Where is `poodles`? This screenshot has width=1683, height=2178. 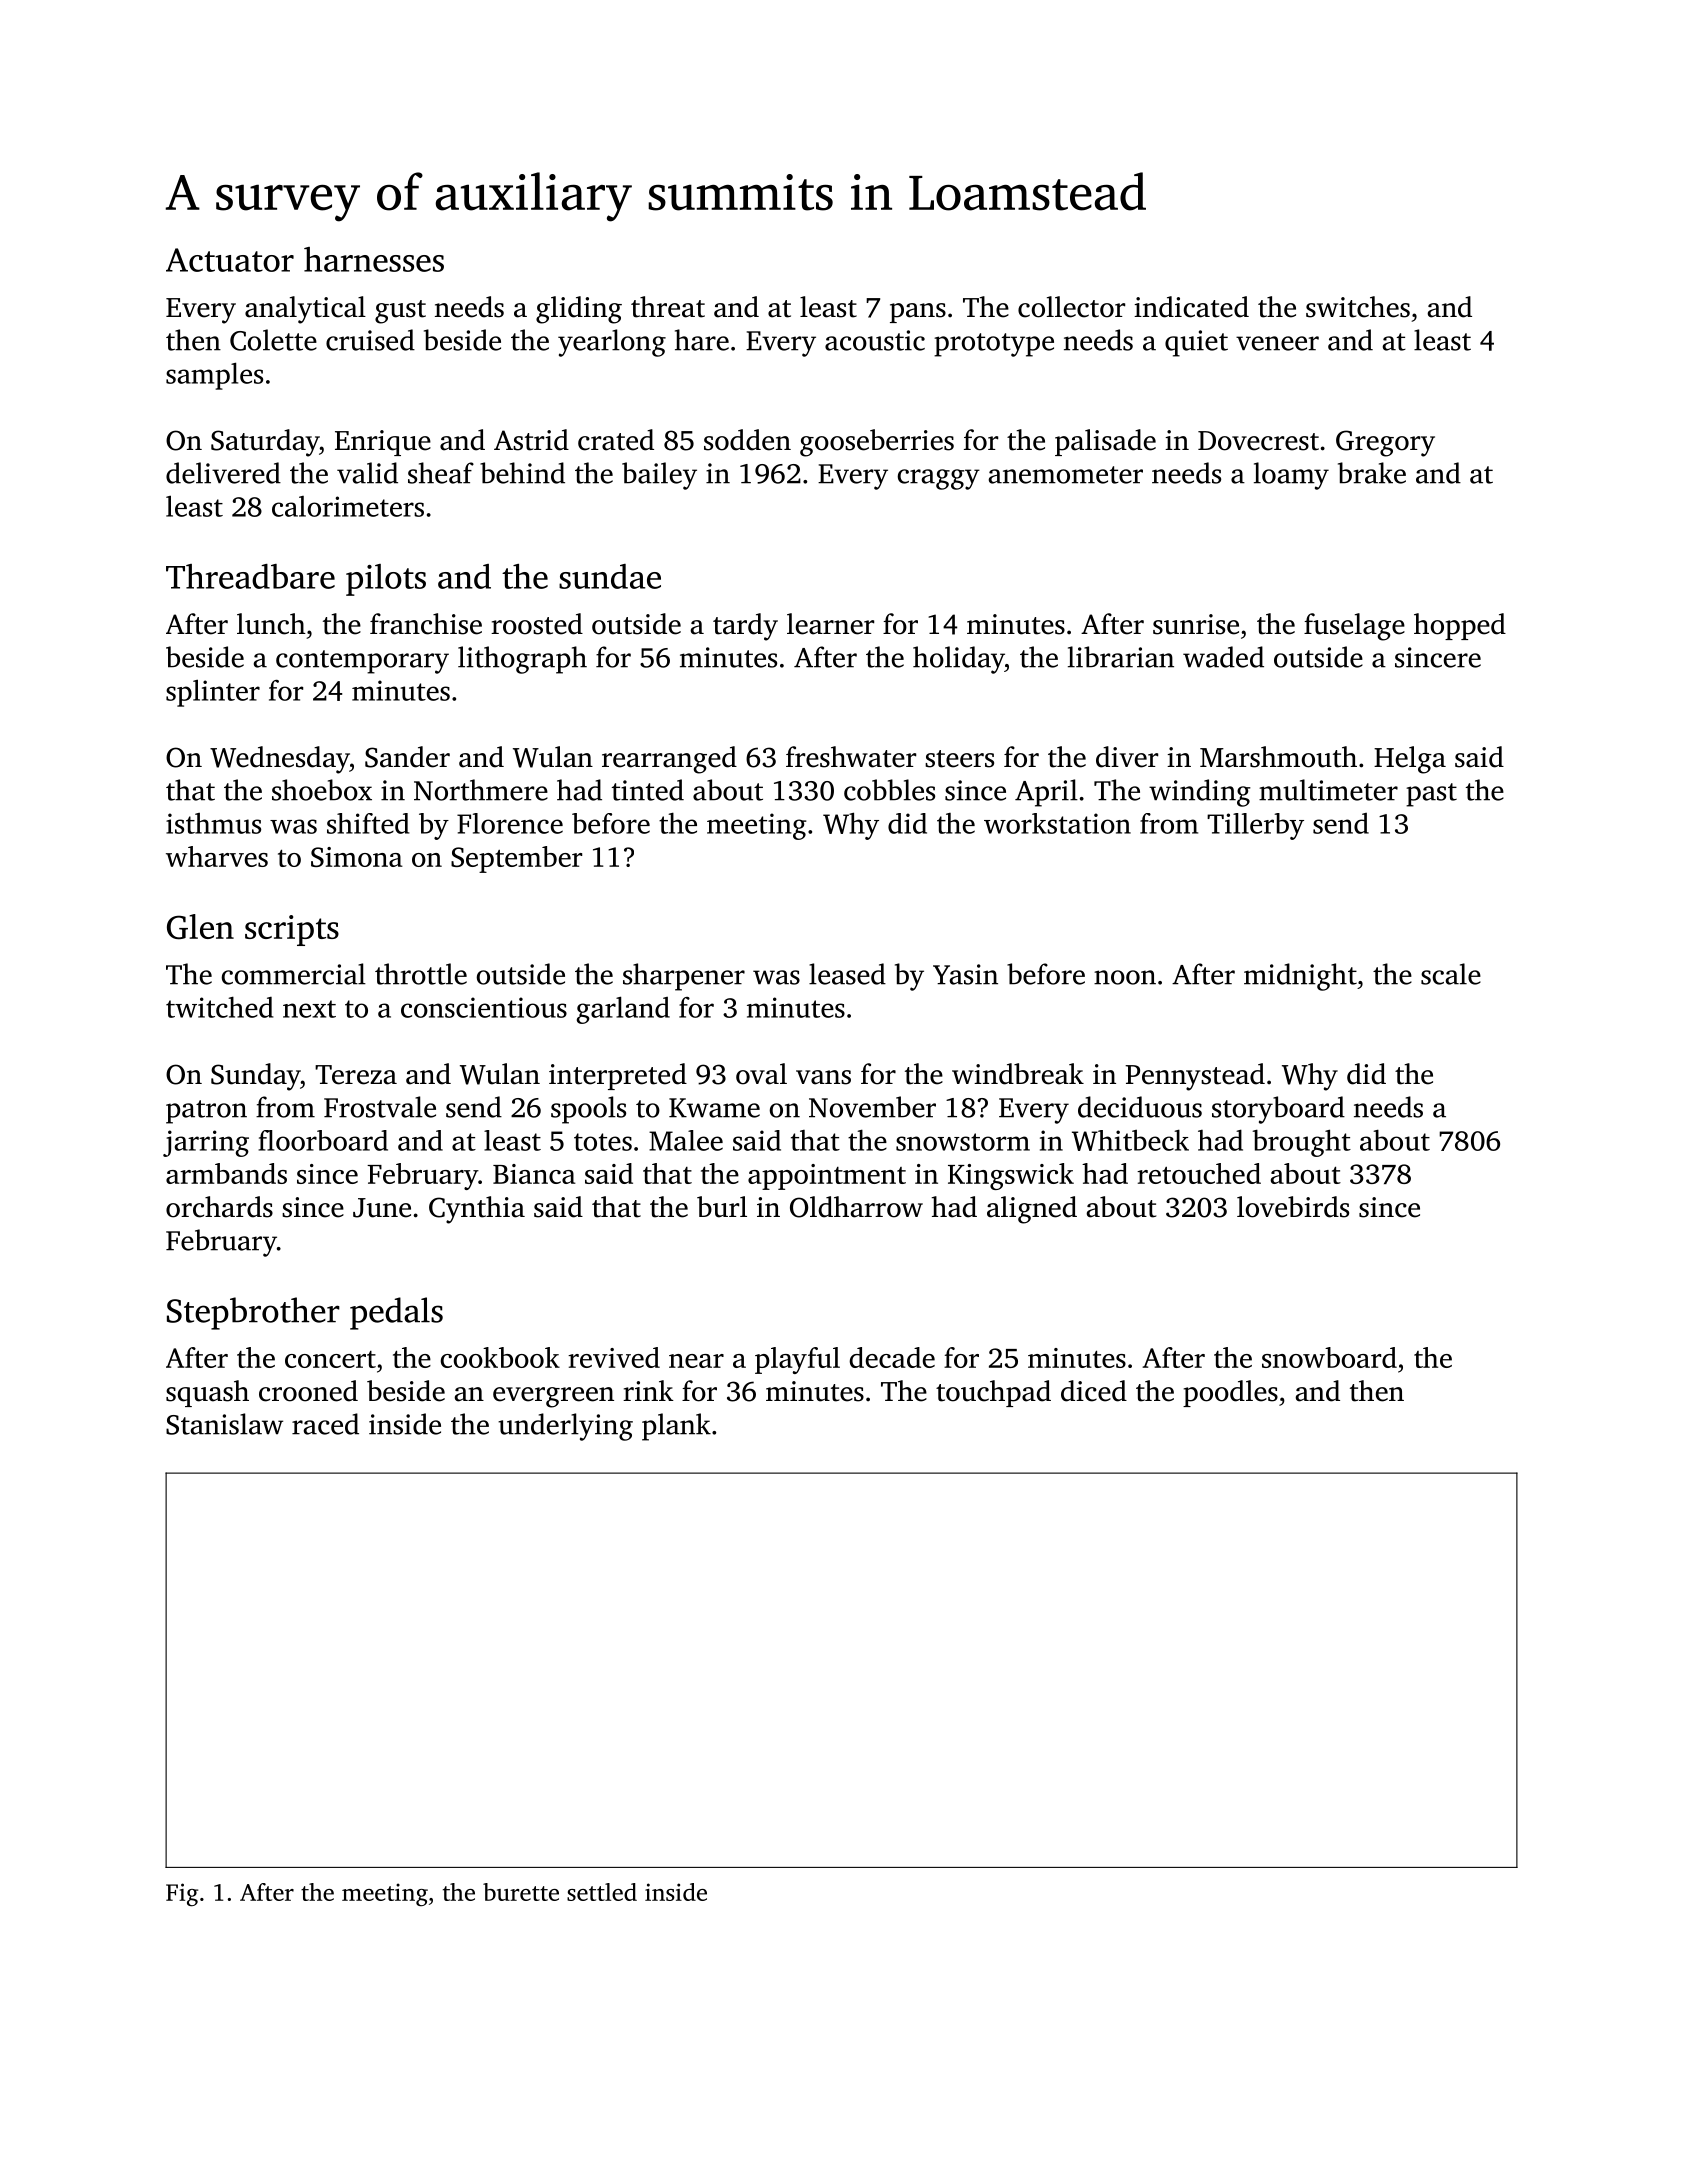
poodles is located at coordinates (1230, 1393).
